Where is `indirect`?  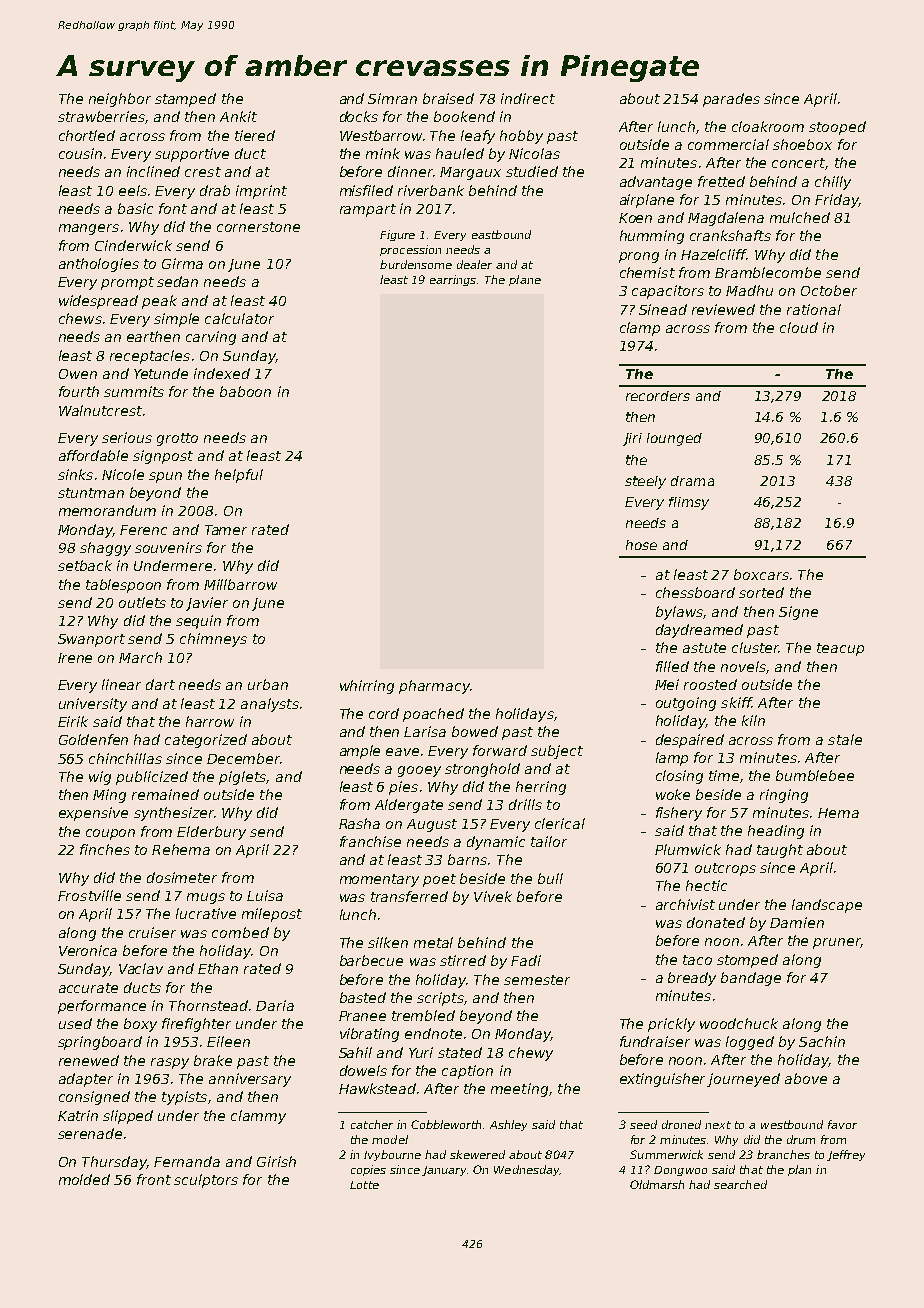 indirect is located at coordinates (528, 98).
